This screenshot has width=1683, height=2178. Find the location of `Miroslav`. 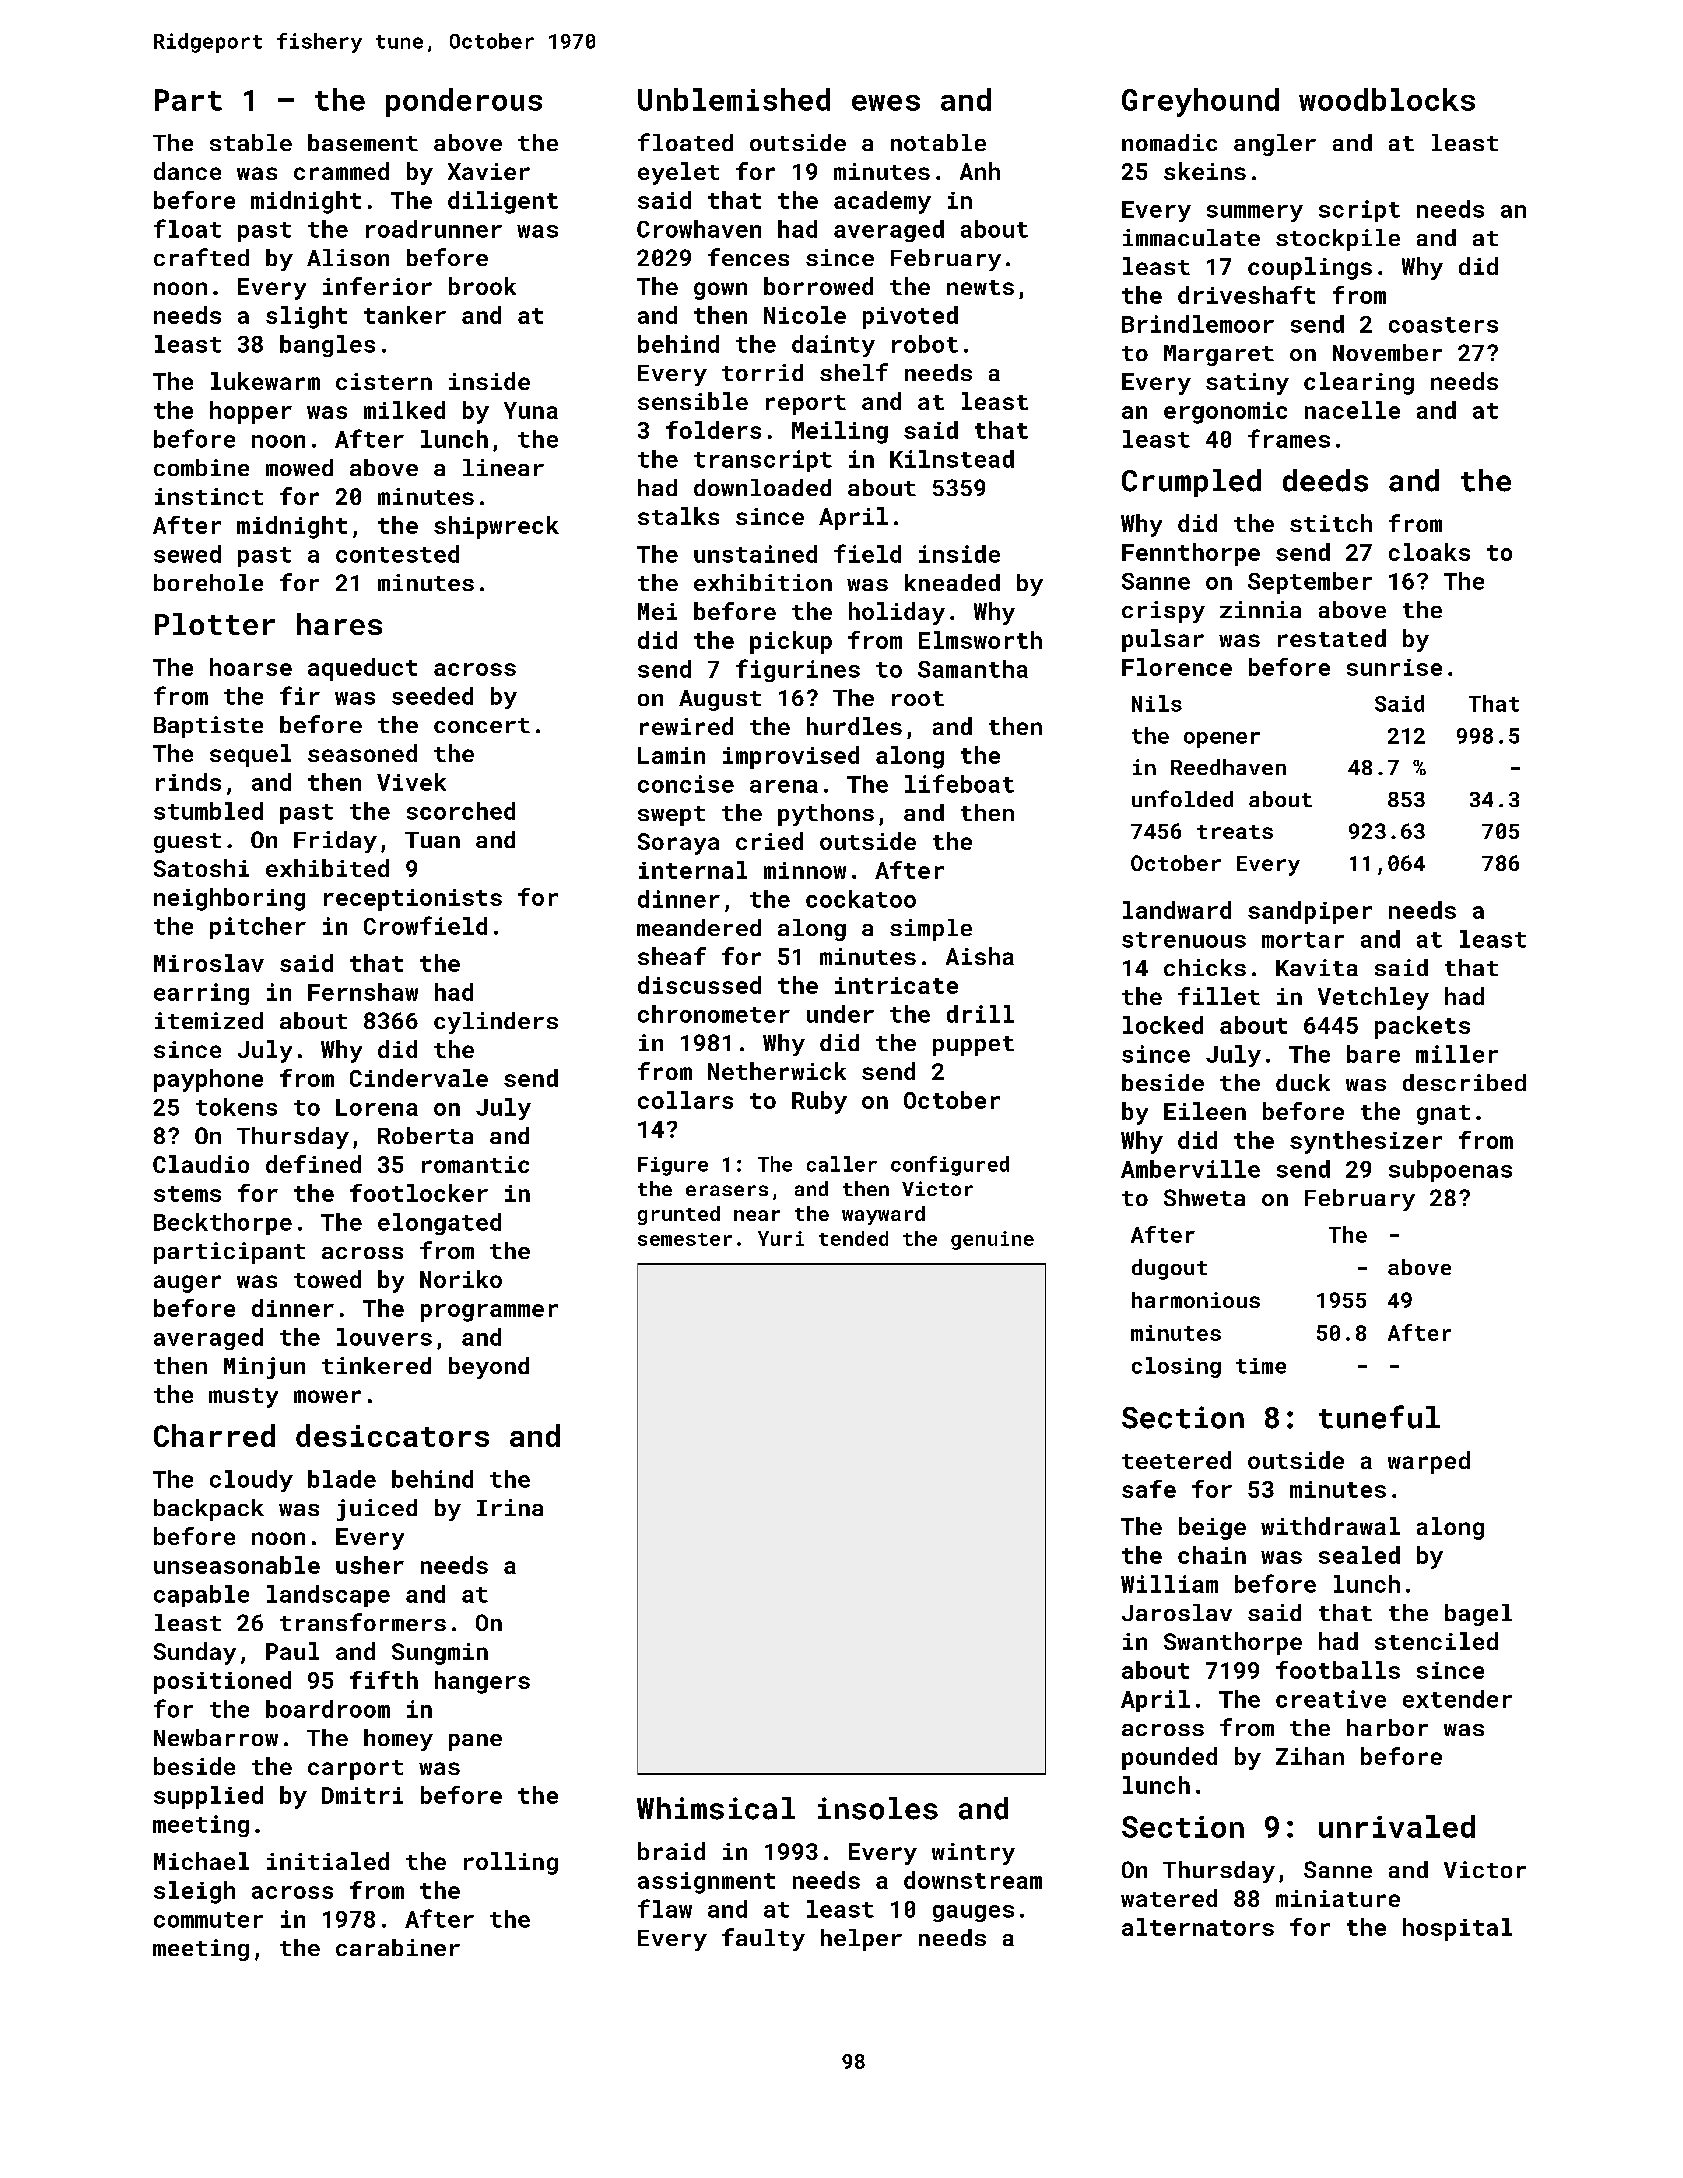

Miroslav is located at coordinates (209, 963).
